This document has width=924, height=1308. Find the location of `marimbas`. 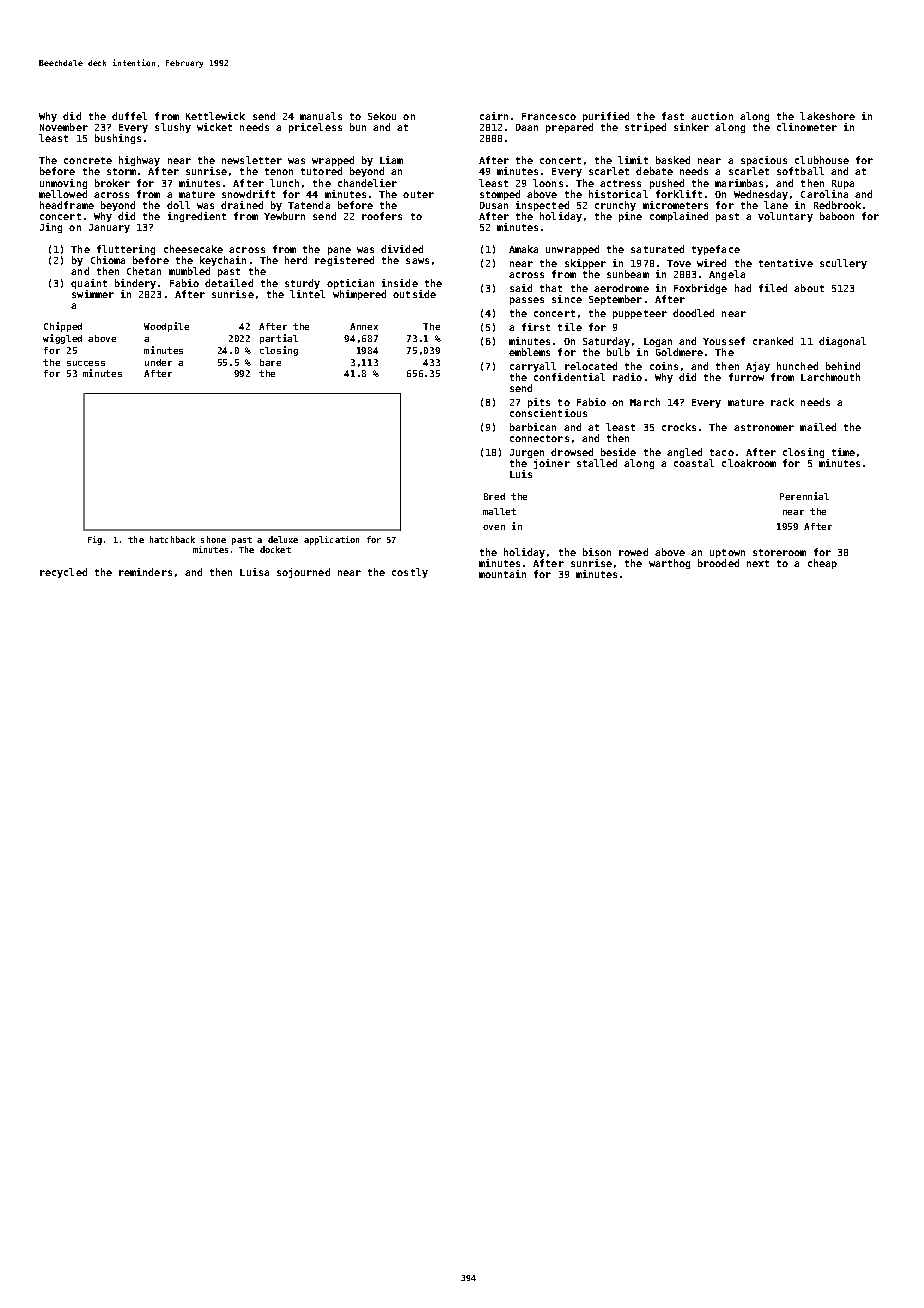

marimbas is located at coordinates (739, 183).
